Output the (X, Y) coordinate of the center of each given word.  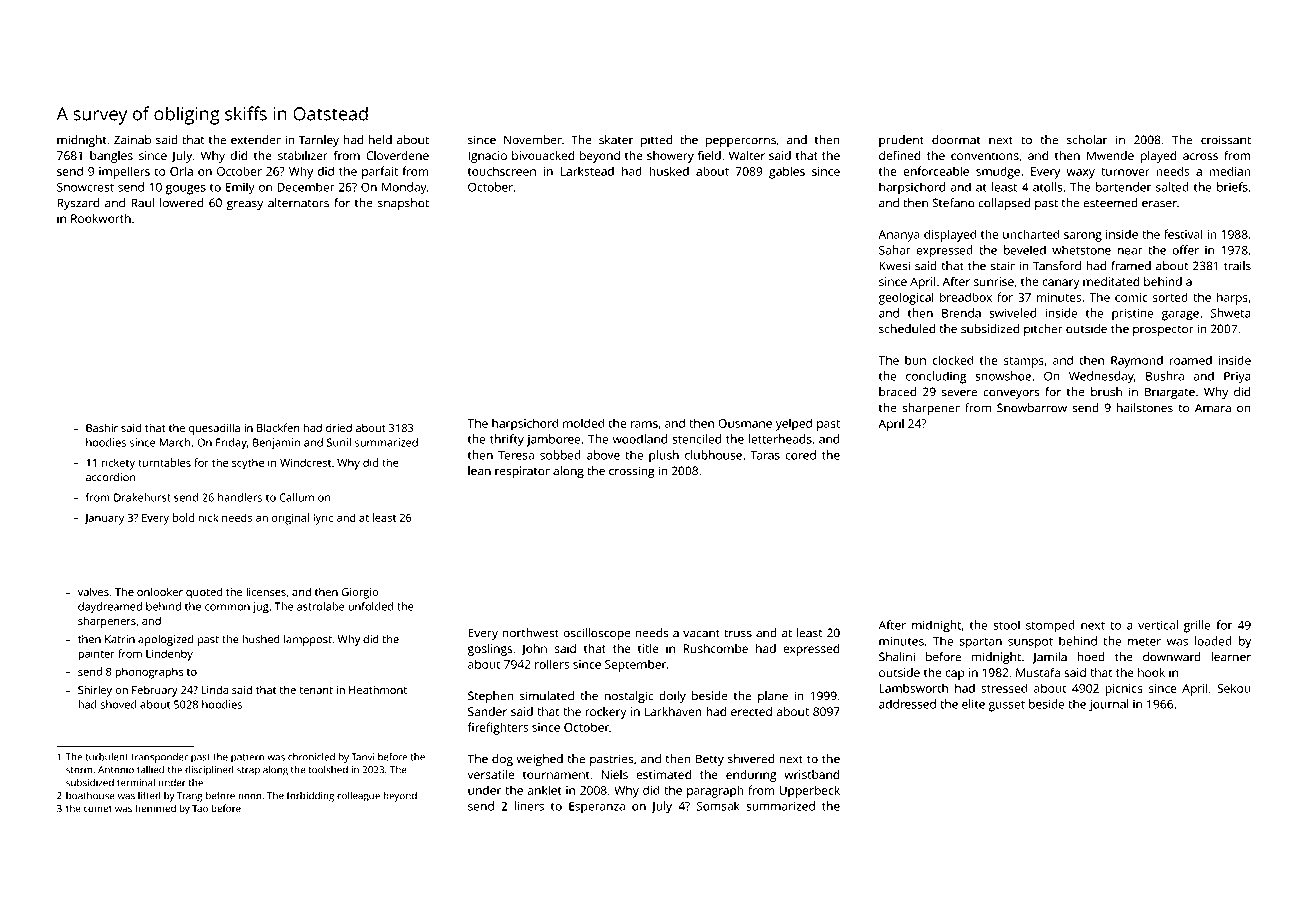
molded (583, 423)
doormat (956, 140)
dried (339, 427)
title (648, 648)
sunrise (994, 281)
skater (616, 140)
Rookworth (101, 218)
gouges (186, 190)
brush (1106, 392)
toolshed (328, 770)
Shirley (95, 691)
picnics (1124, 690)
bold (183, 517)
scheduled (907, 329)
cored (800, 455)
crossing (632, 472)
